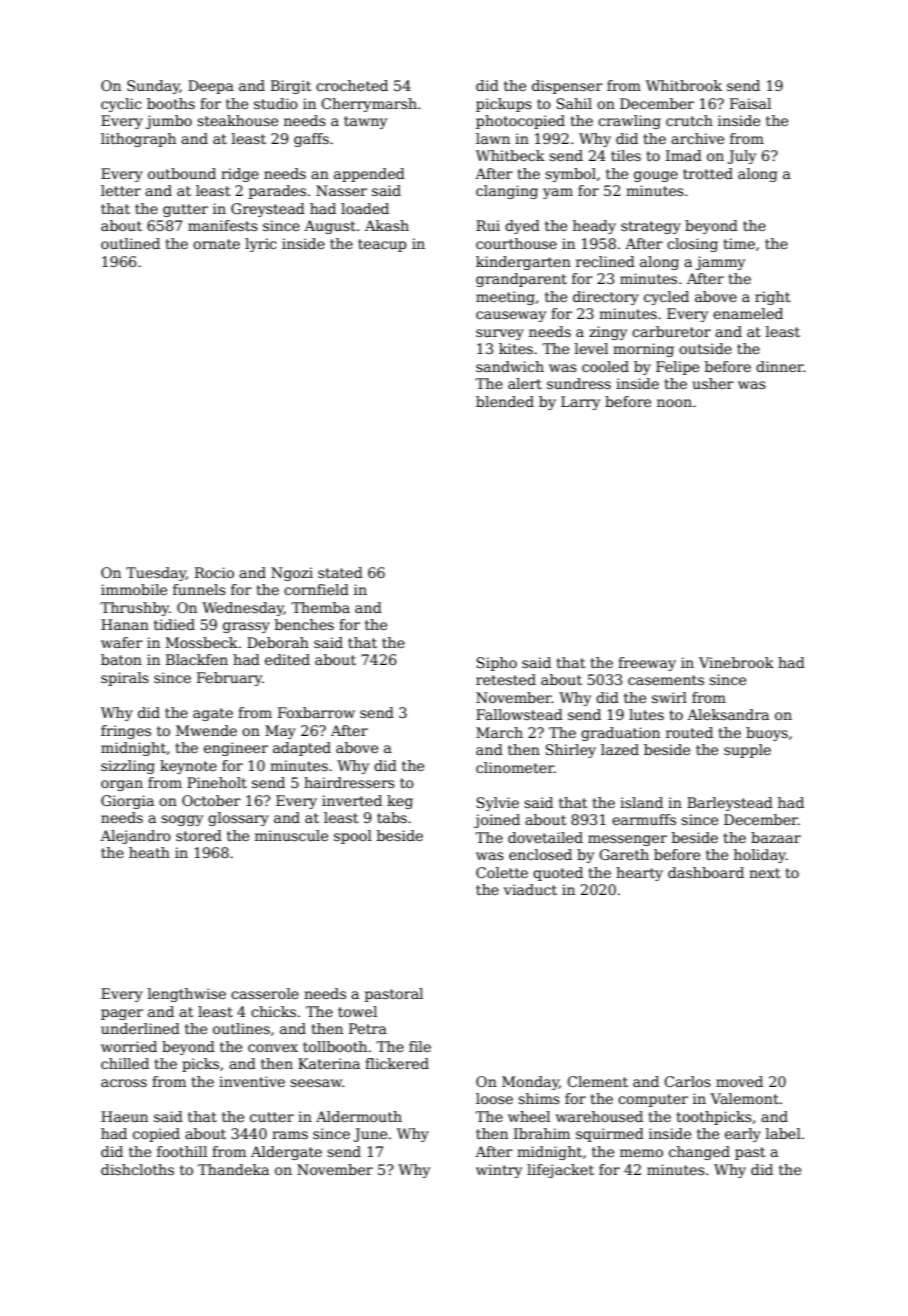  Describe the element at coordinates (349, 782) in the screenshot. I see `hairdressers` at that location.
